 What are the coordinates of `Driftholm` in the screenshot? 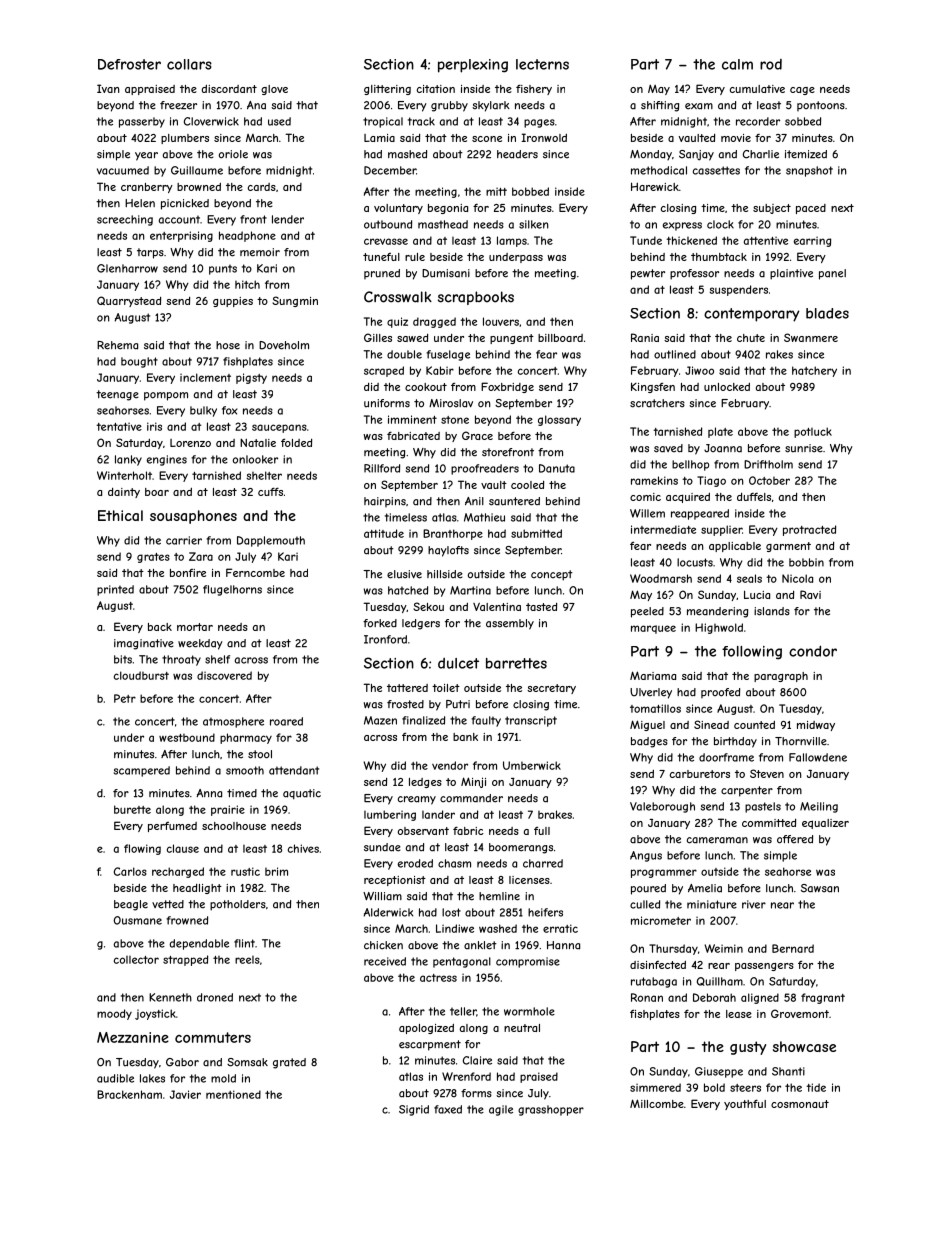 It's located at (768, 464).
